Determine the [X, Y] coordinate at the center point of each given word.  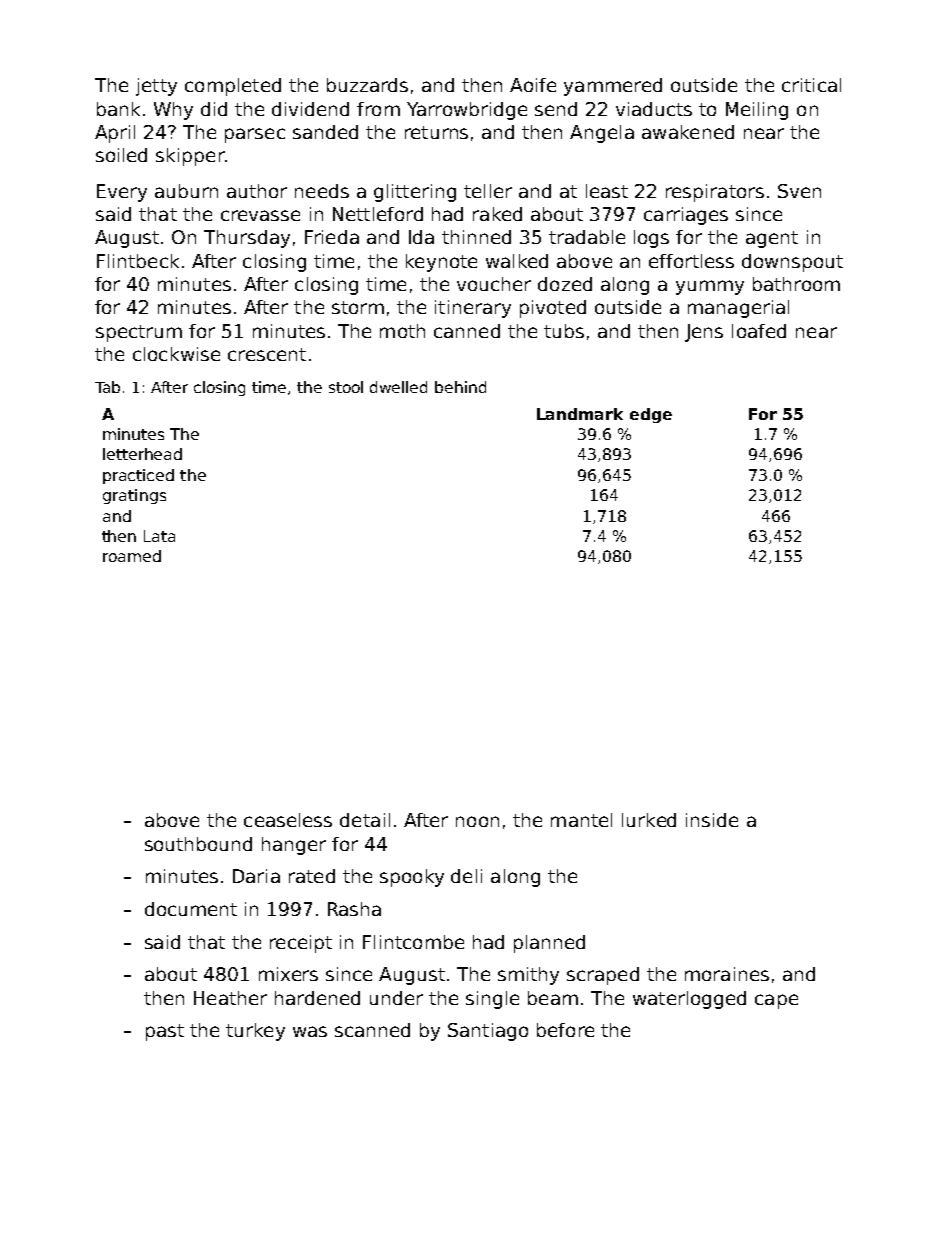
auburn [186, 191]
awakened [688, 132]
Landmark [580, 414]
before [565, 1030]
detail [365, 820]
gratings [134, 496]
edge [651, 415]
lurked [649, 820]
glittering [415, 193]
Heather [230, 998]
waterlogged [689, 1000]
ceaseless [288, 820]
